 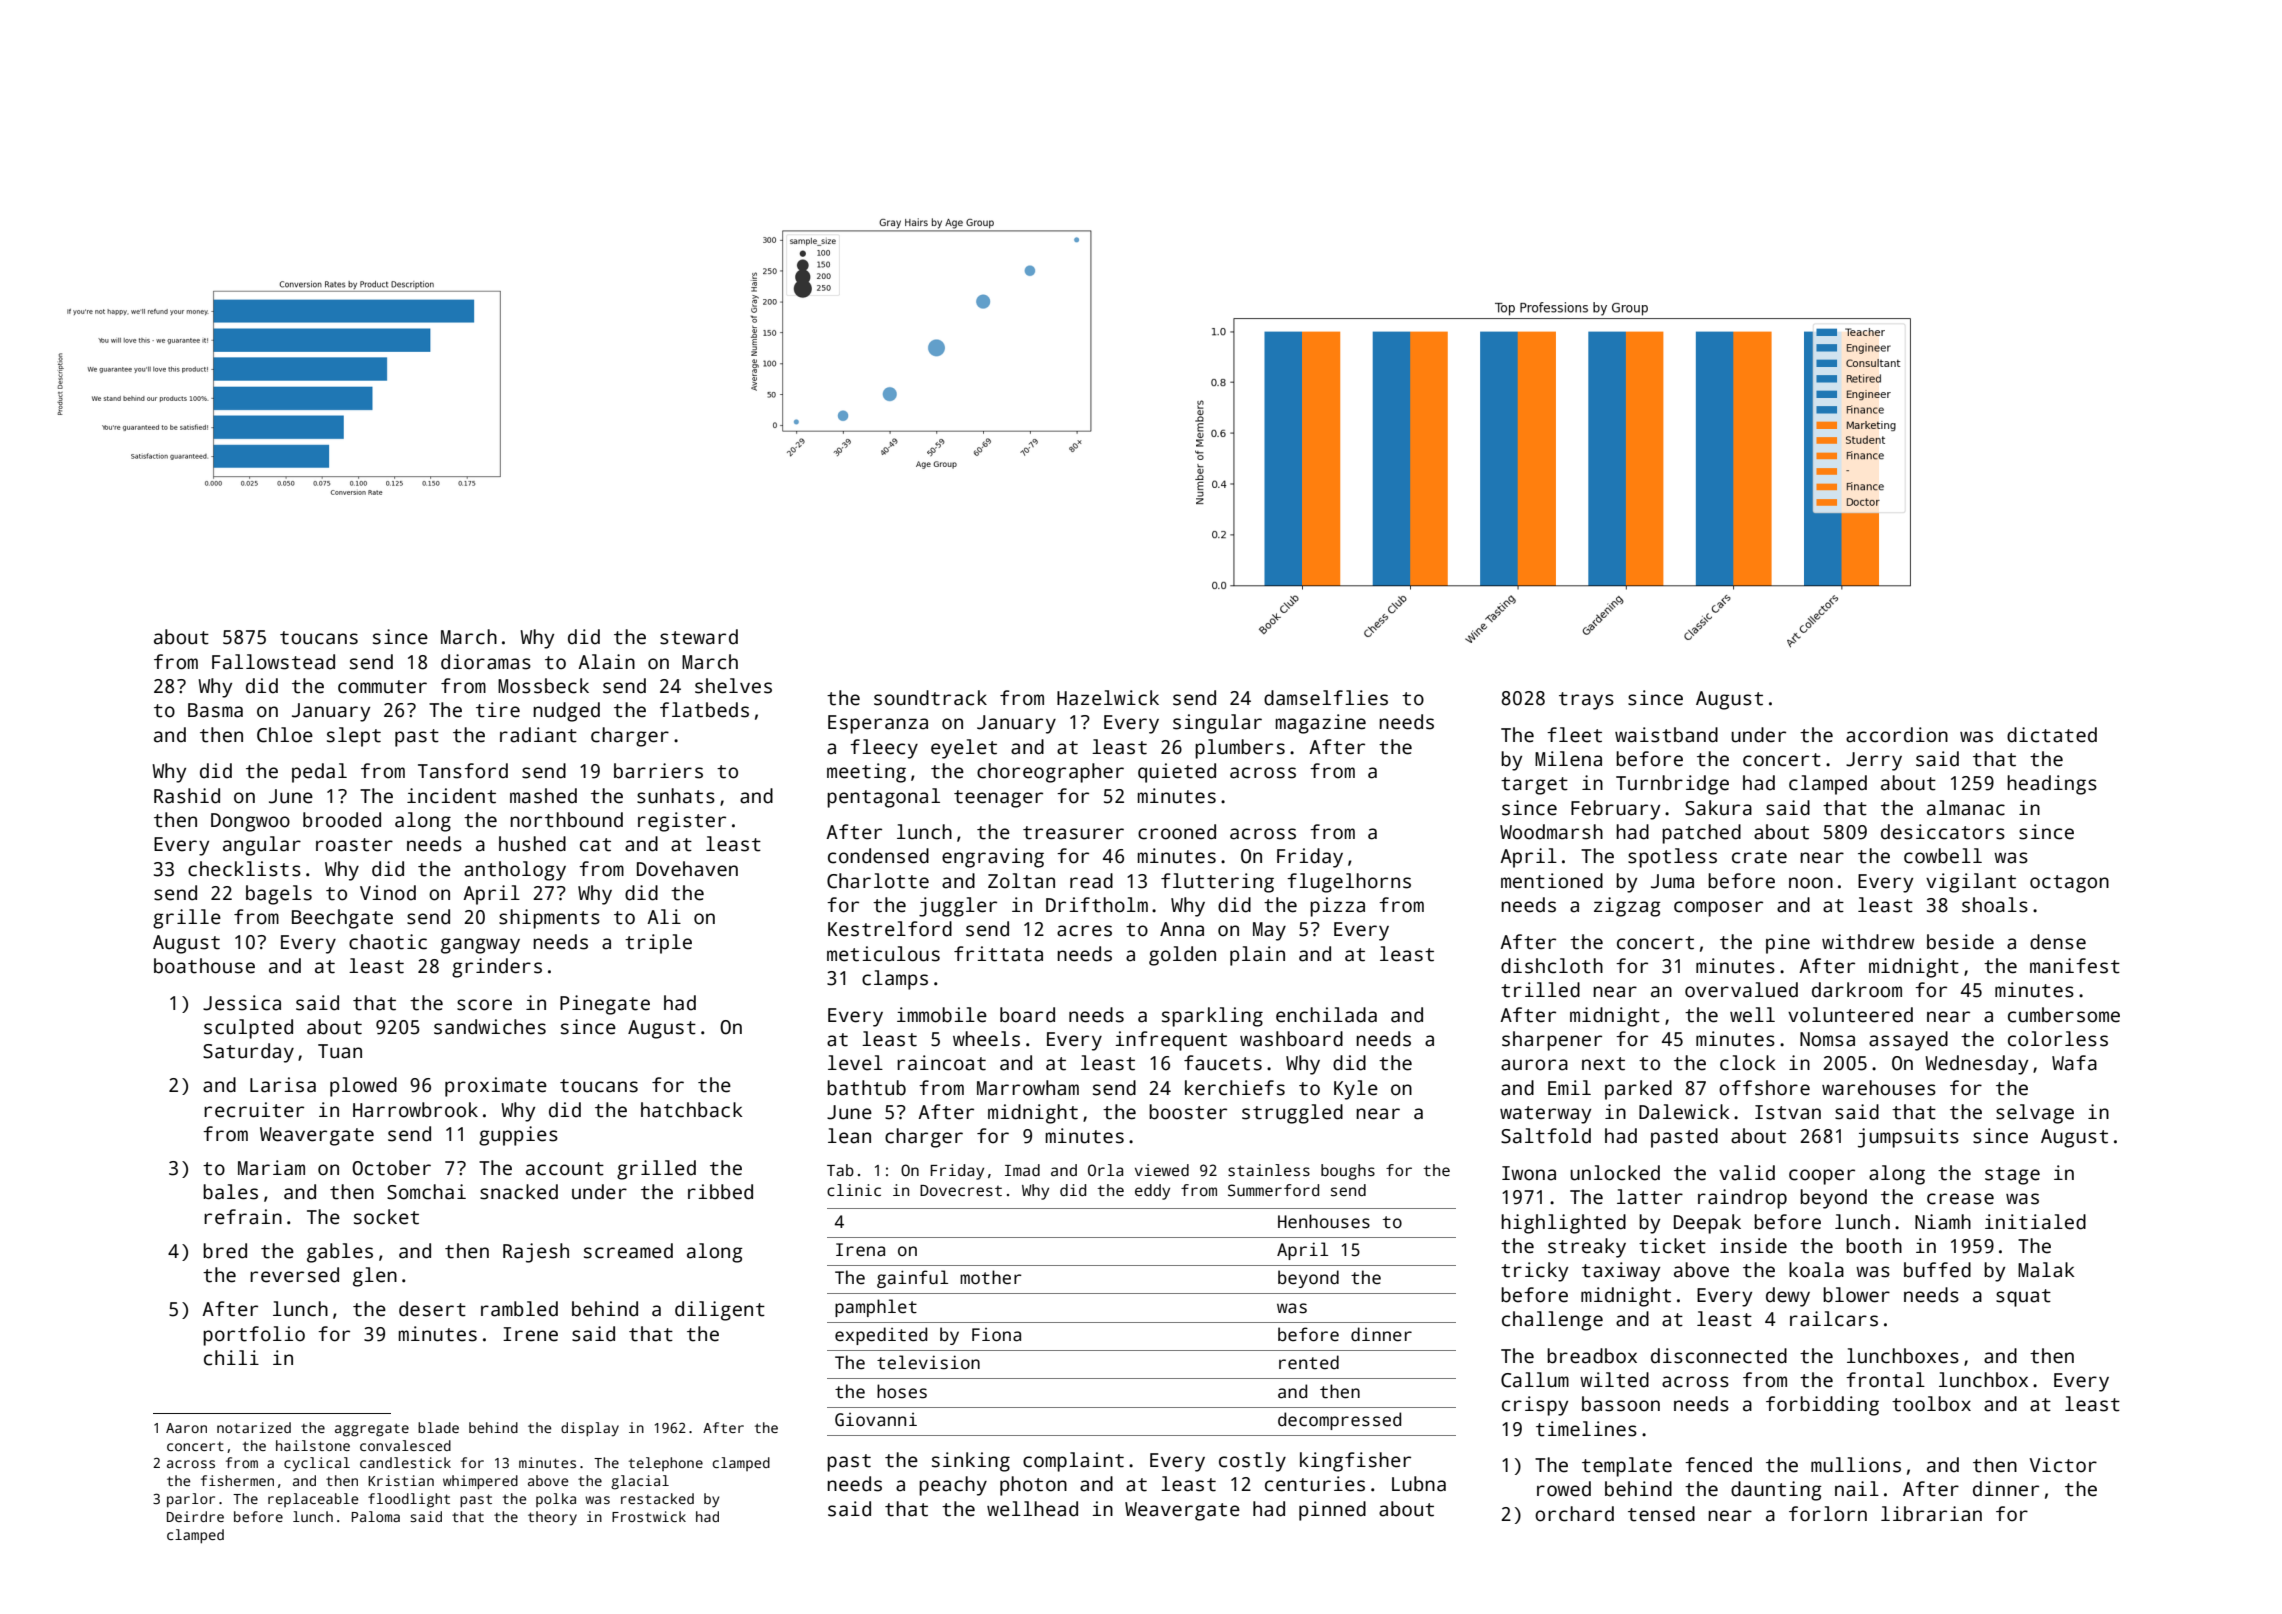 I want to click on steward, so click(x=699, y=637).
